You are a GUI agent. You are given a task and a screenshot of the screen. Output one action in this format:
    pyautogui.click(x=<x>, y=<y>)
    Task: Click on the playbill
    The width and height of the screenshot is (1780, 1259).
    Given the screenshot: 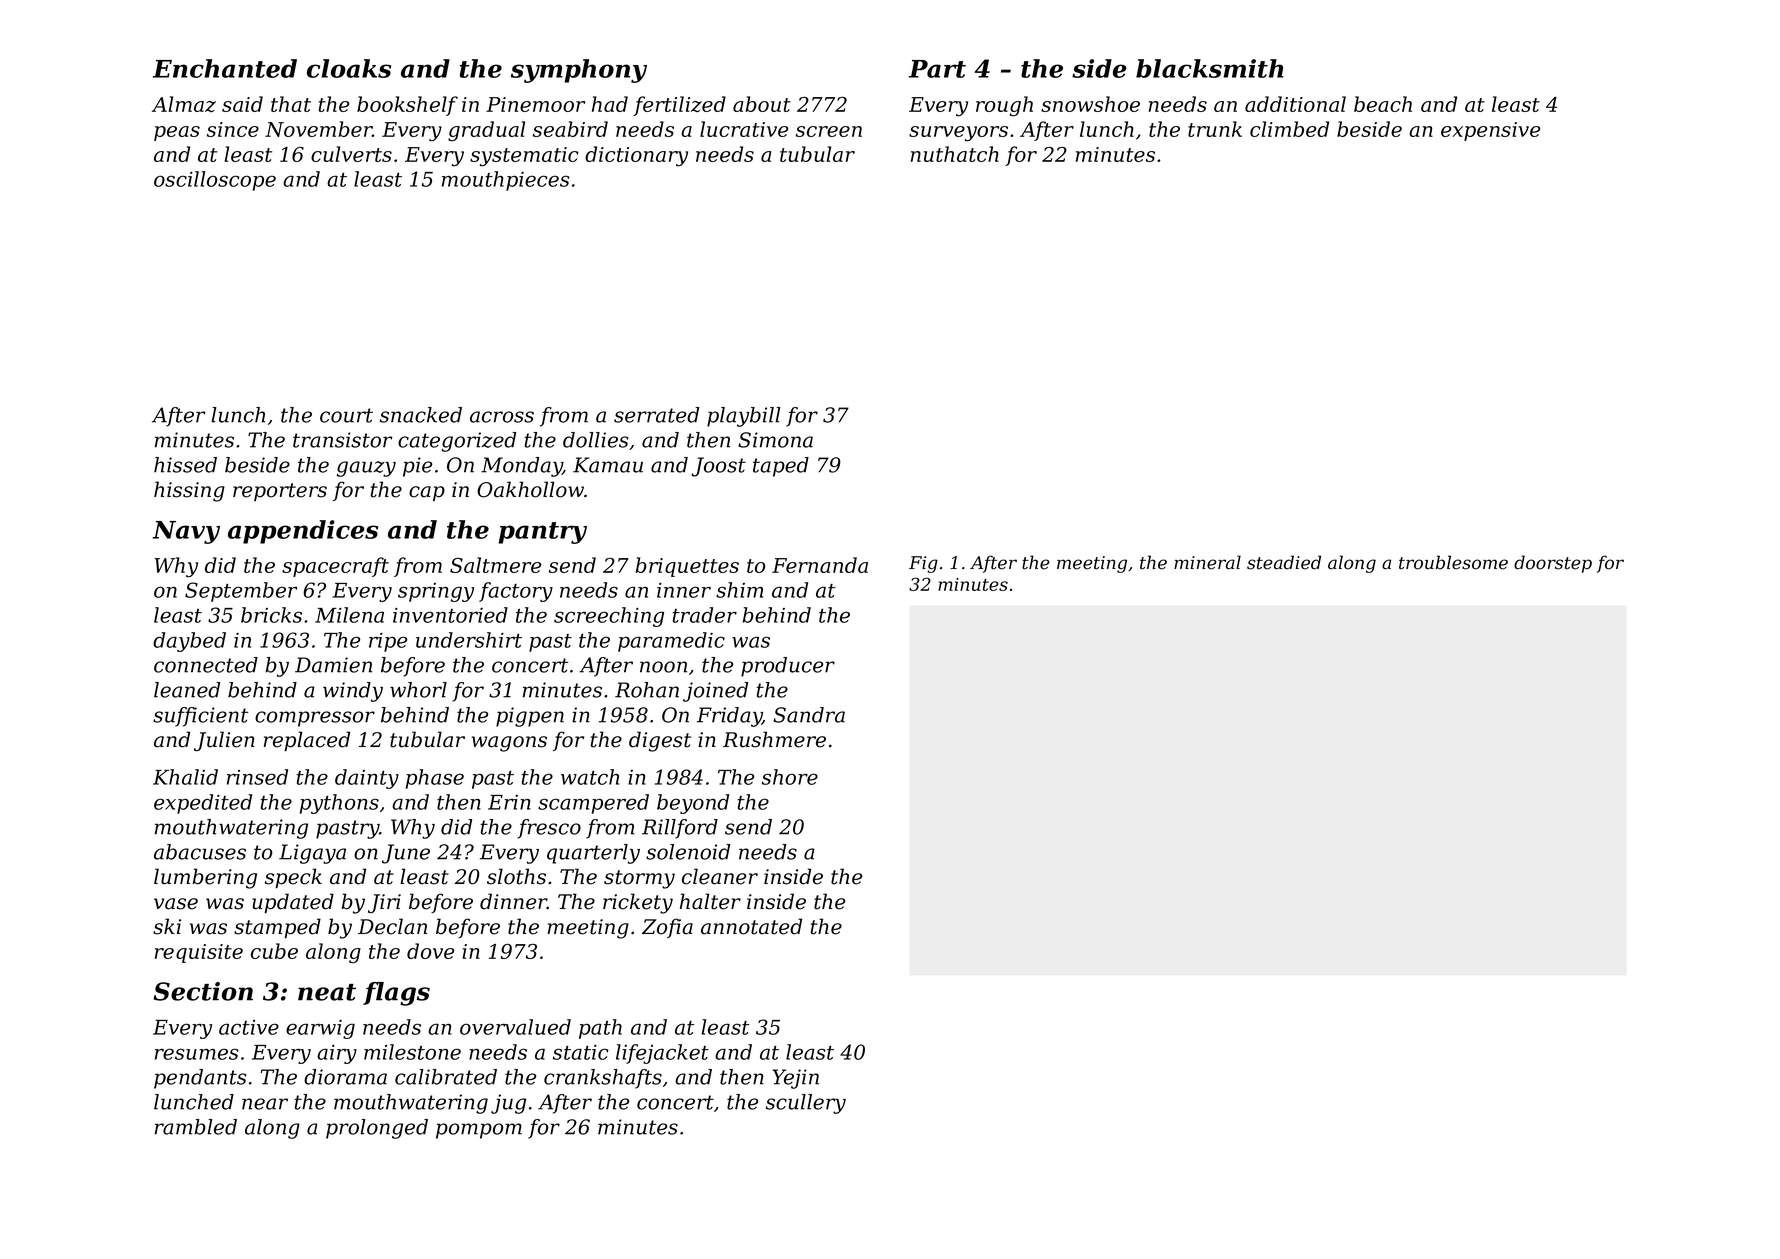 What is the action you would take?
    pyautogui.click(x=743, y=417)
